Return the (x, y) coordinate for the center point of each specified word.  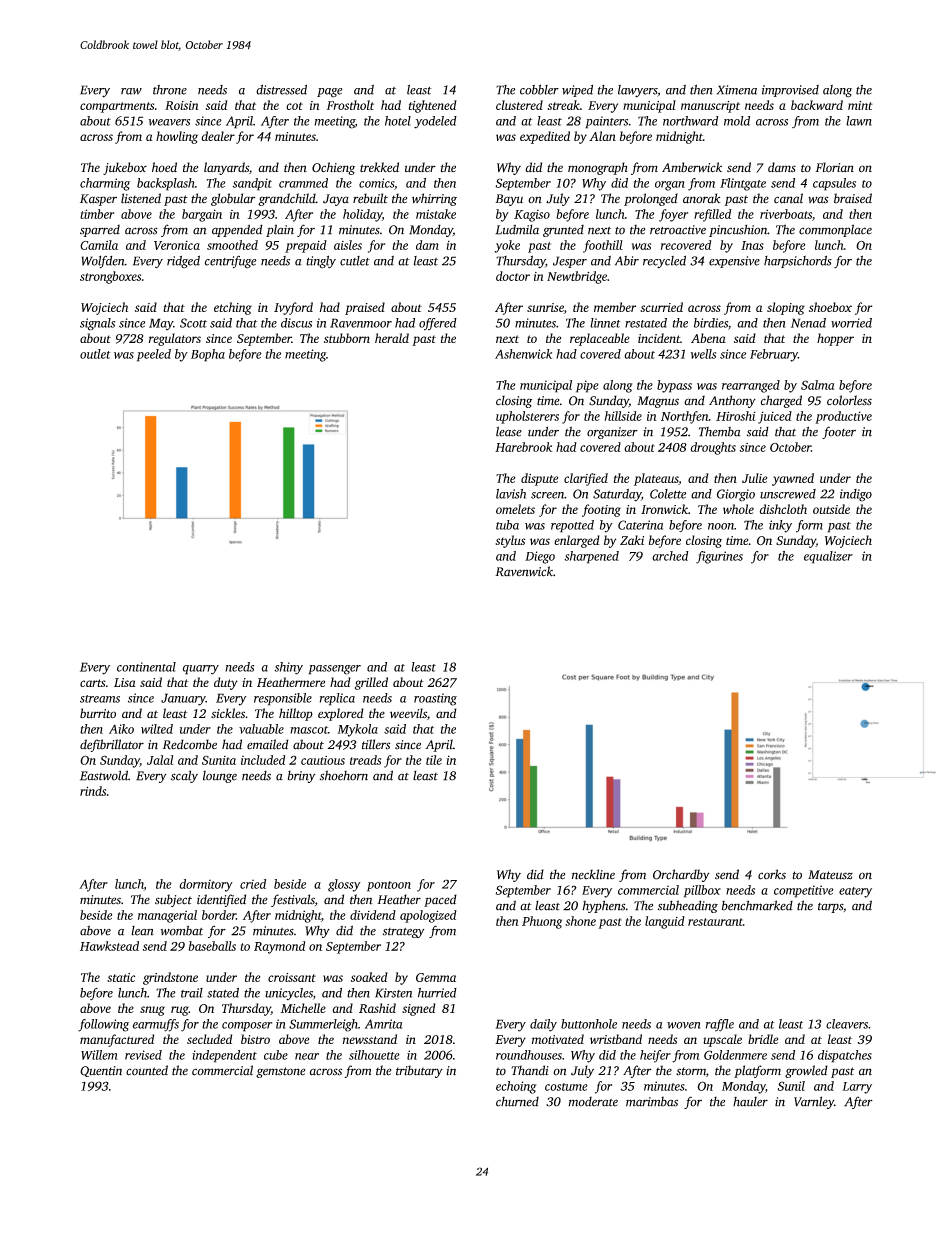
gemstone (280, 1072)
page (329, 93)
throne (170, 90)
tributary (419, 1071)
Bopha (208, 355)
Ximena (737, 90)
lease (509, 431)
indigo (856, 495)
